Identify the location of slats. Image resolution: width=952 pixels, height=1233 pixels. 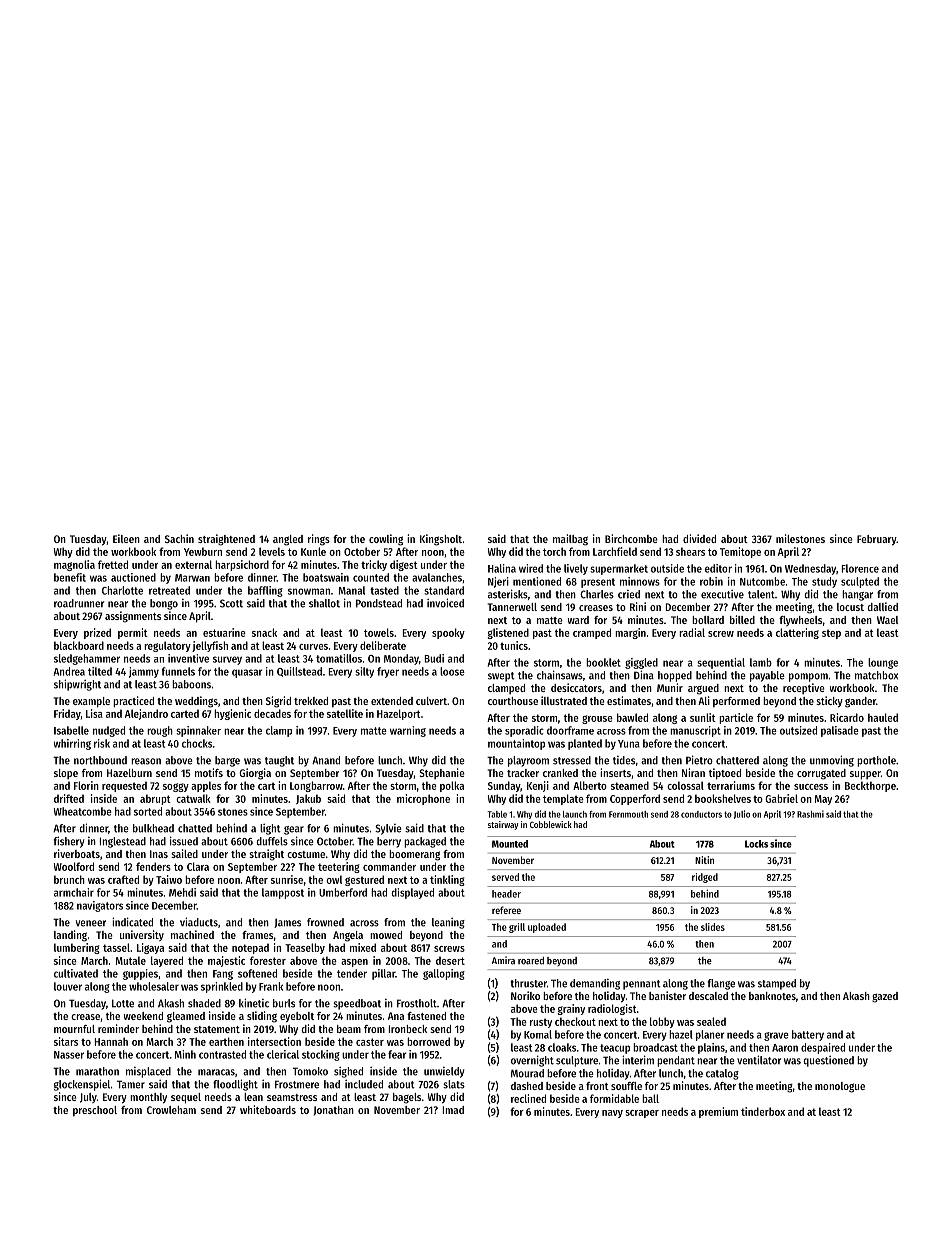
(454, 1084).
